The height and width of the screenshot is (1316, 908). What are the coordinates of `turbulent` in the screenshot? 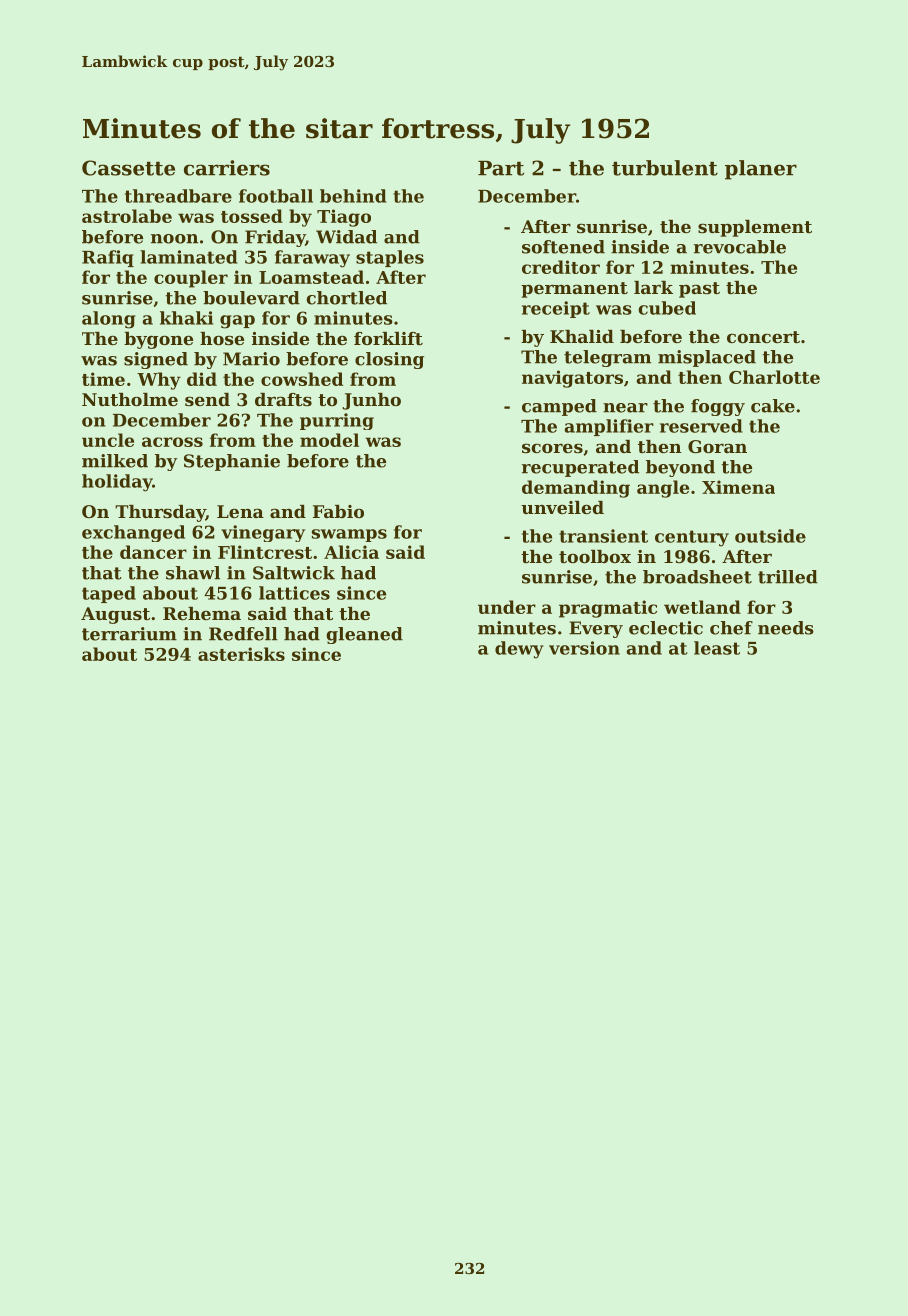 It's located at (665, 168).
